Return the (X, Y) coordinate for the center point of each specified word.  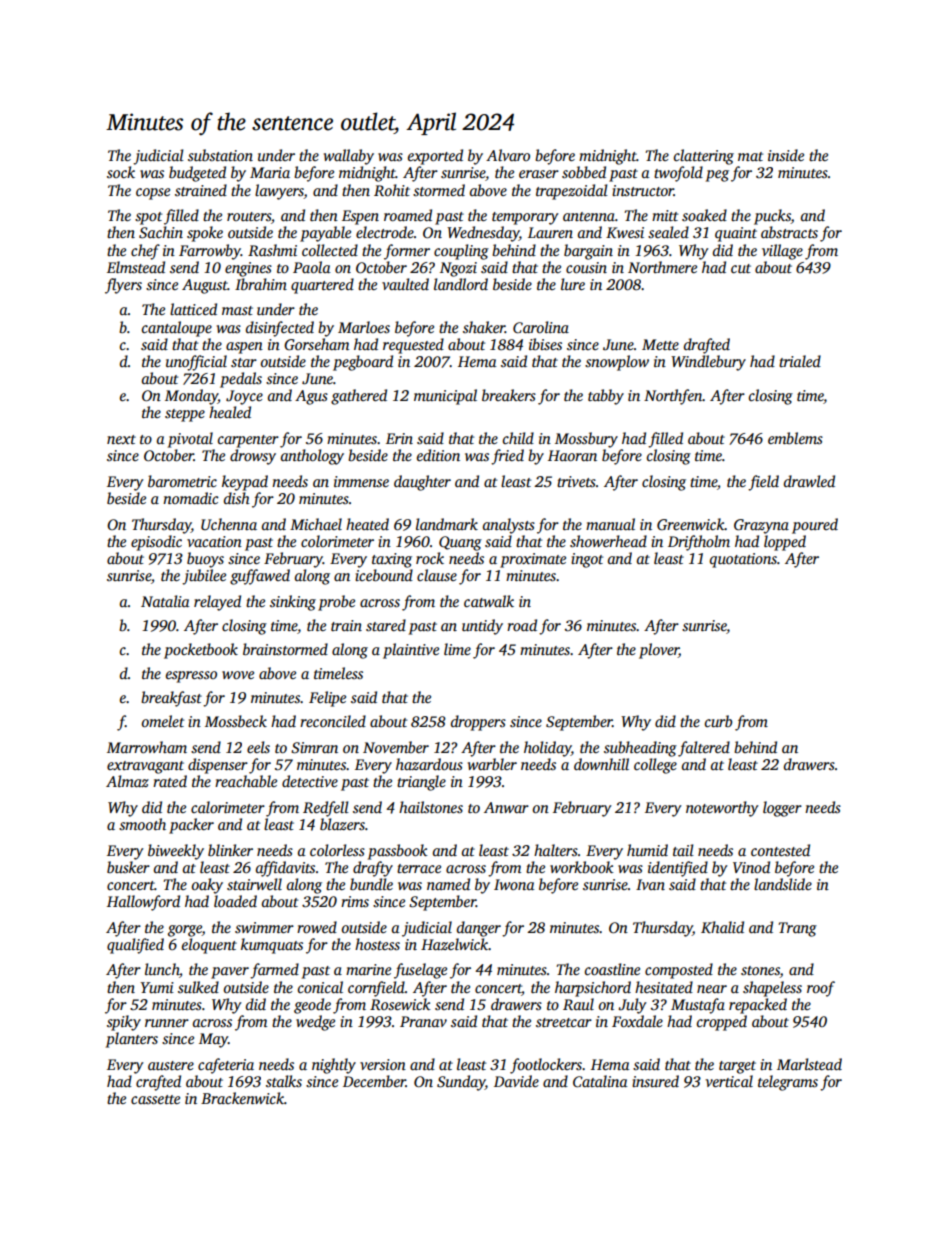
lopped (785, 543)
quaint (736, 234)
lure (573, 284)
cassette (155, 1099)
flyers (123, 286)
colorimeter (337, 541)
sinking (293, 603)
